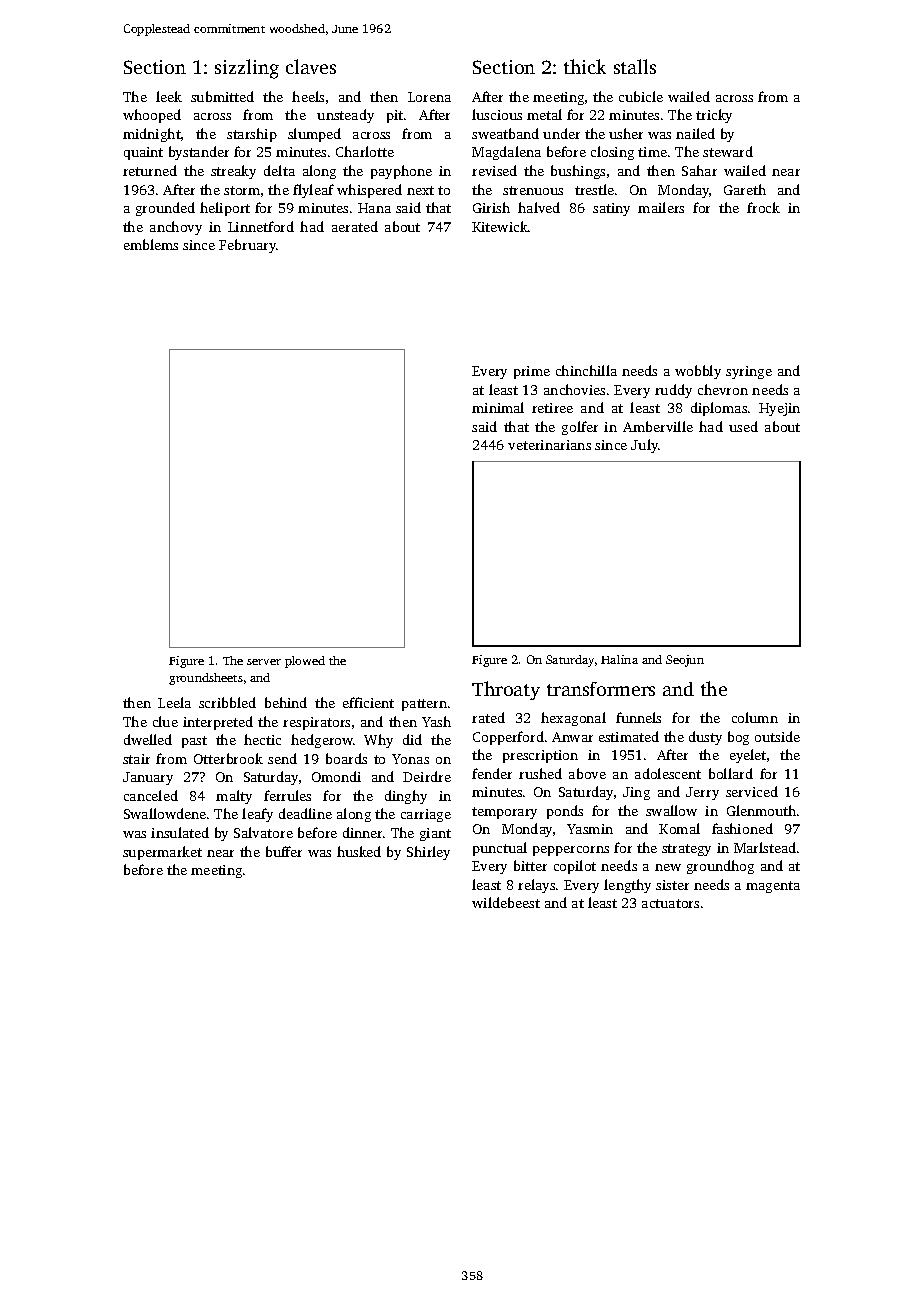  I want to click on Salvatore, so click(263, 832).
